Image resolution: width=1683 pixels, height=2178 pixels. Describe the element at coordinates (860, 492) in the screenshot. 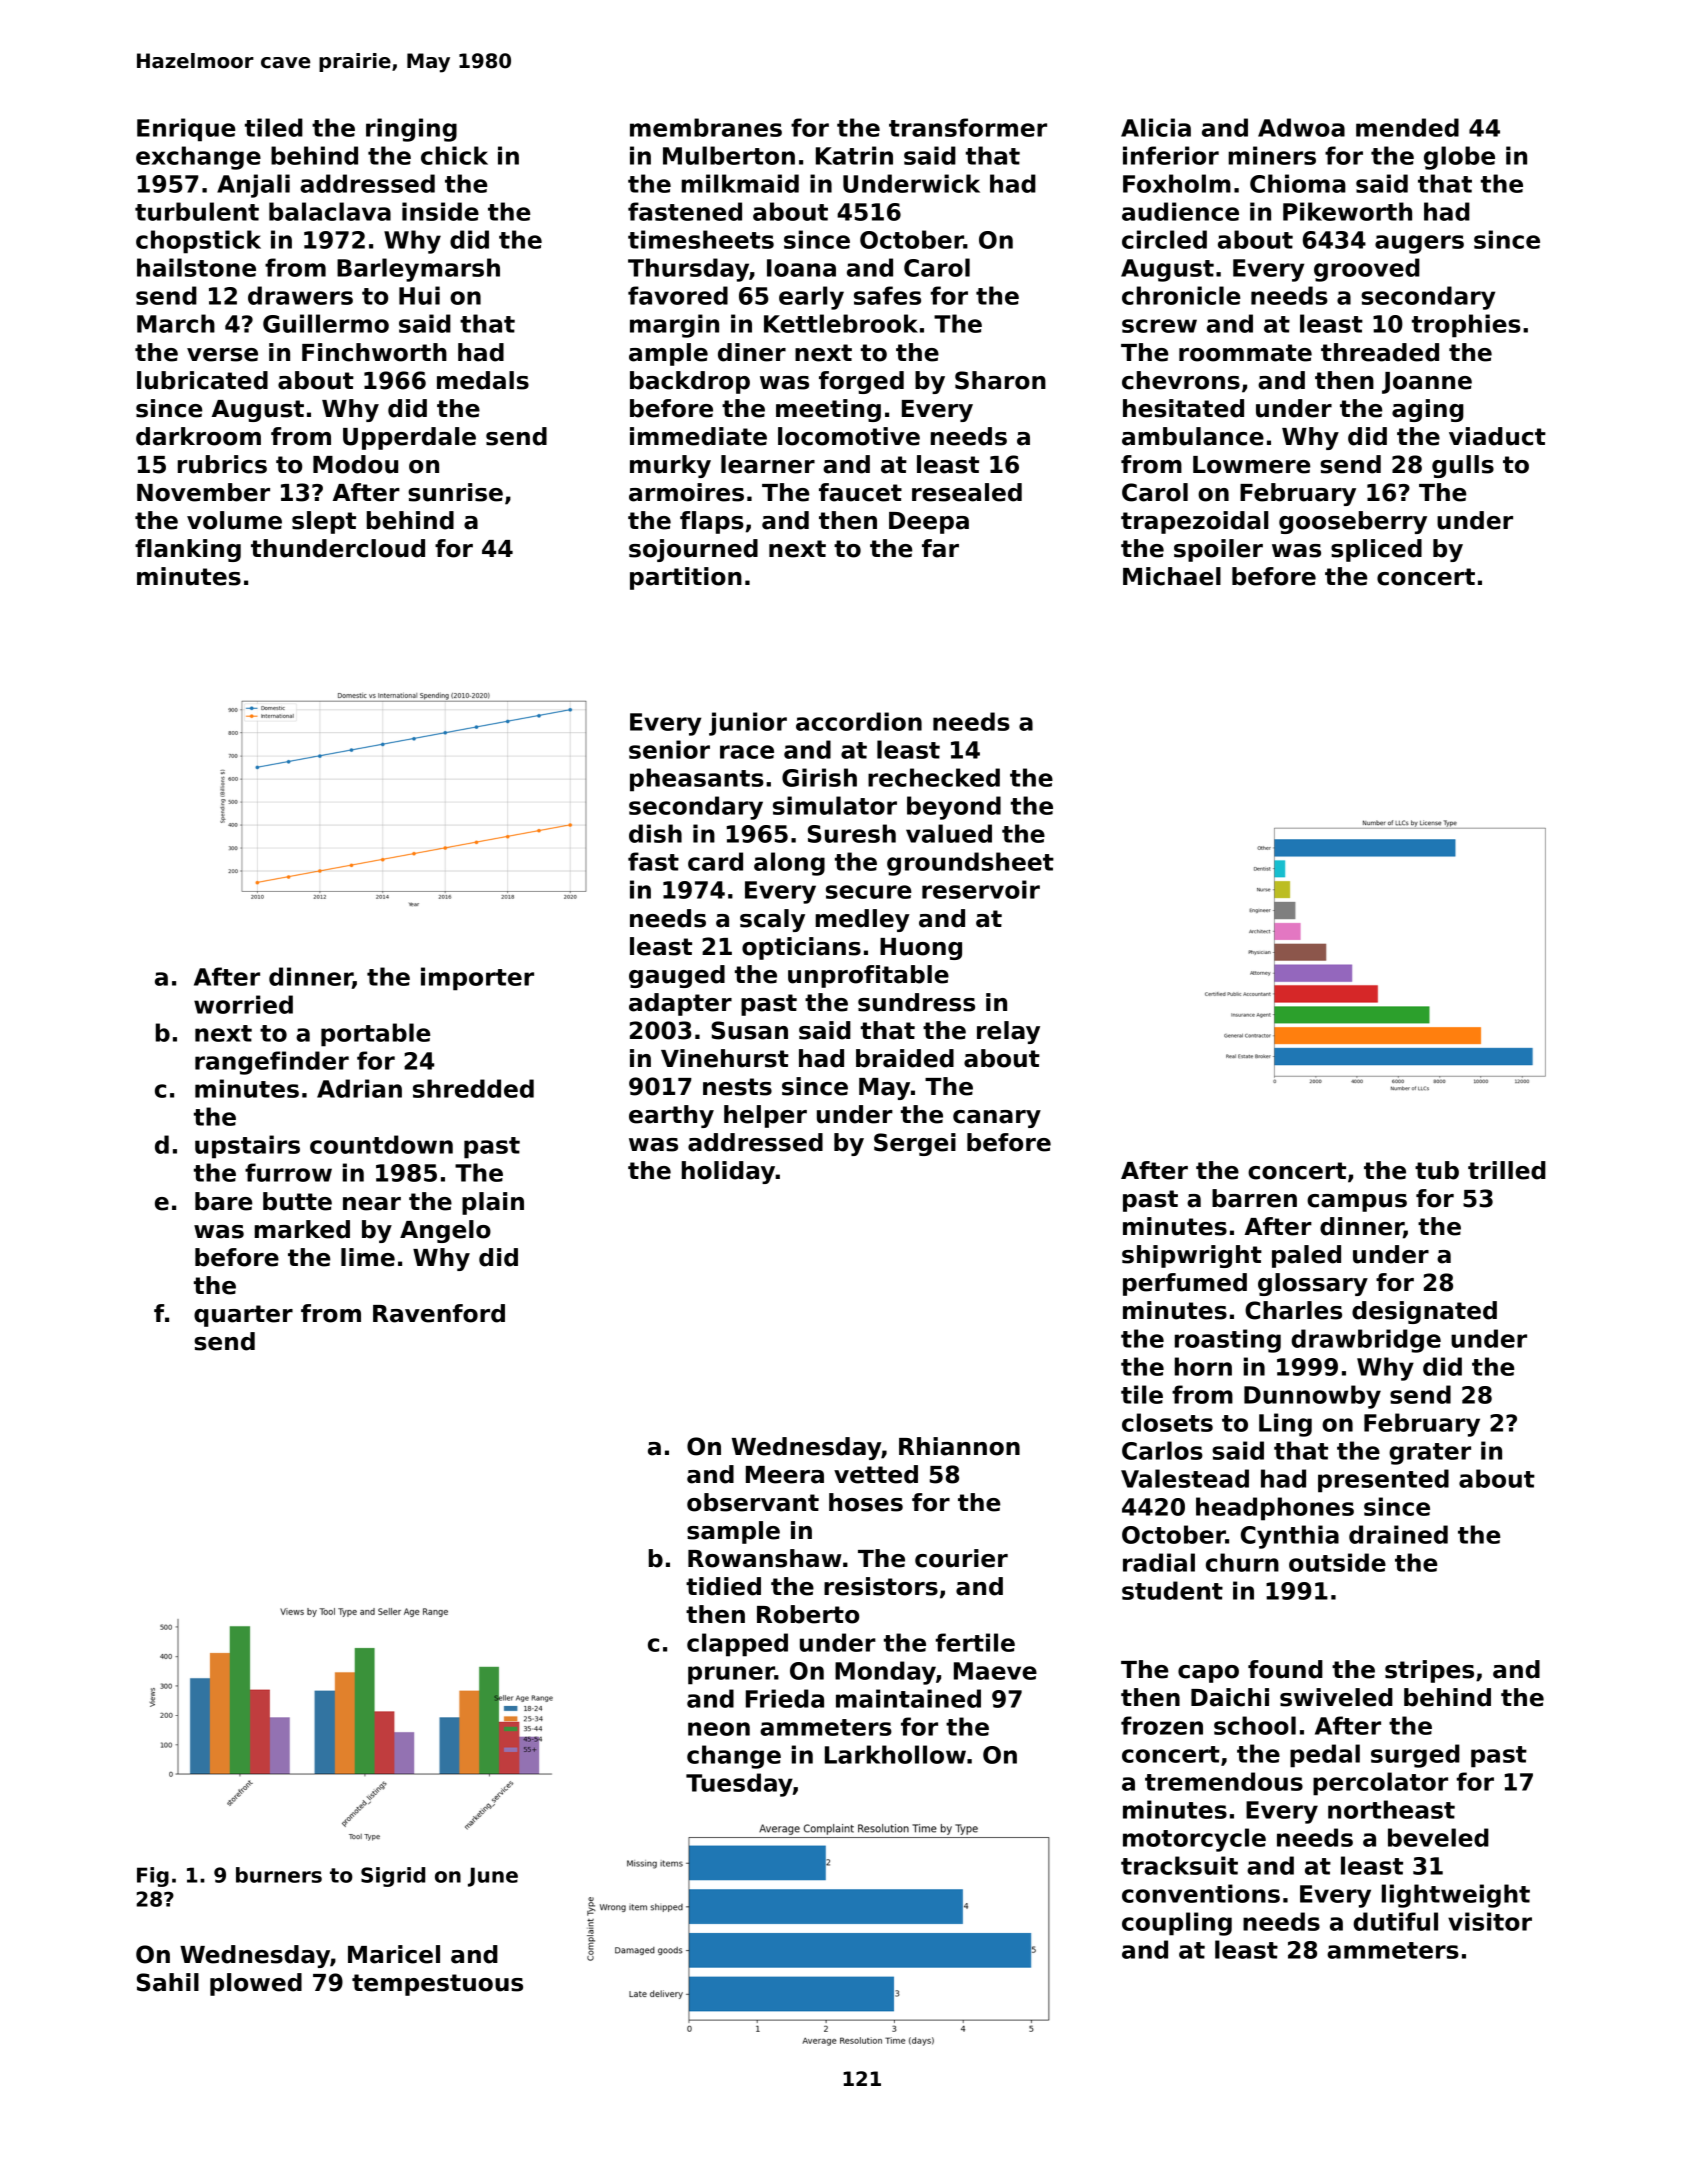

I see `faucet` at that location.
